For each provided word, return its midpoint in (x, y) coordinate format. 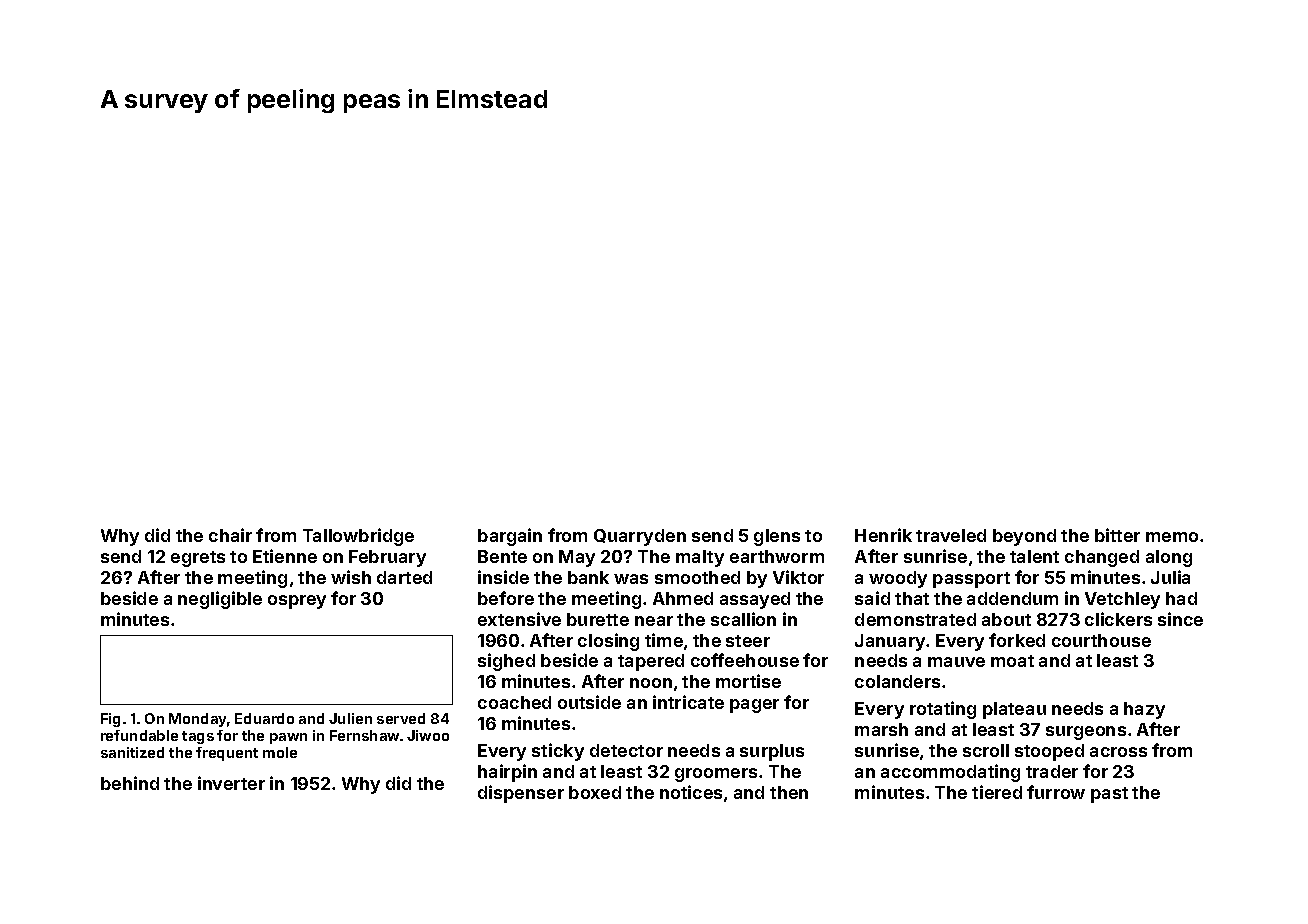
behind (130, 783)
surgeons (1086, 733)
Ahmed (683, 598)
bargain (510, 537)
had (1181, 598)
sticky (558, 752)
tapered (651, 662)
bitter (1117, 535)
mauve (956, 662)
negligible (220, 600)
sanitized (132, 752)
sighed (506, 662)
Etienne (285, 556)
